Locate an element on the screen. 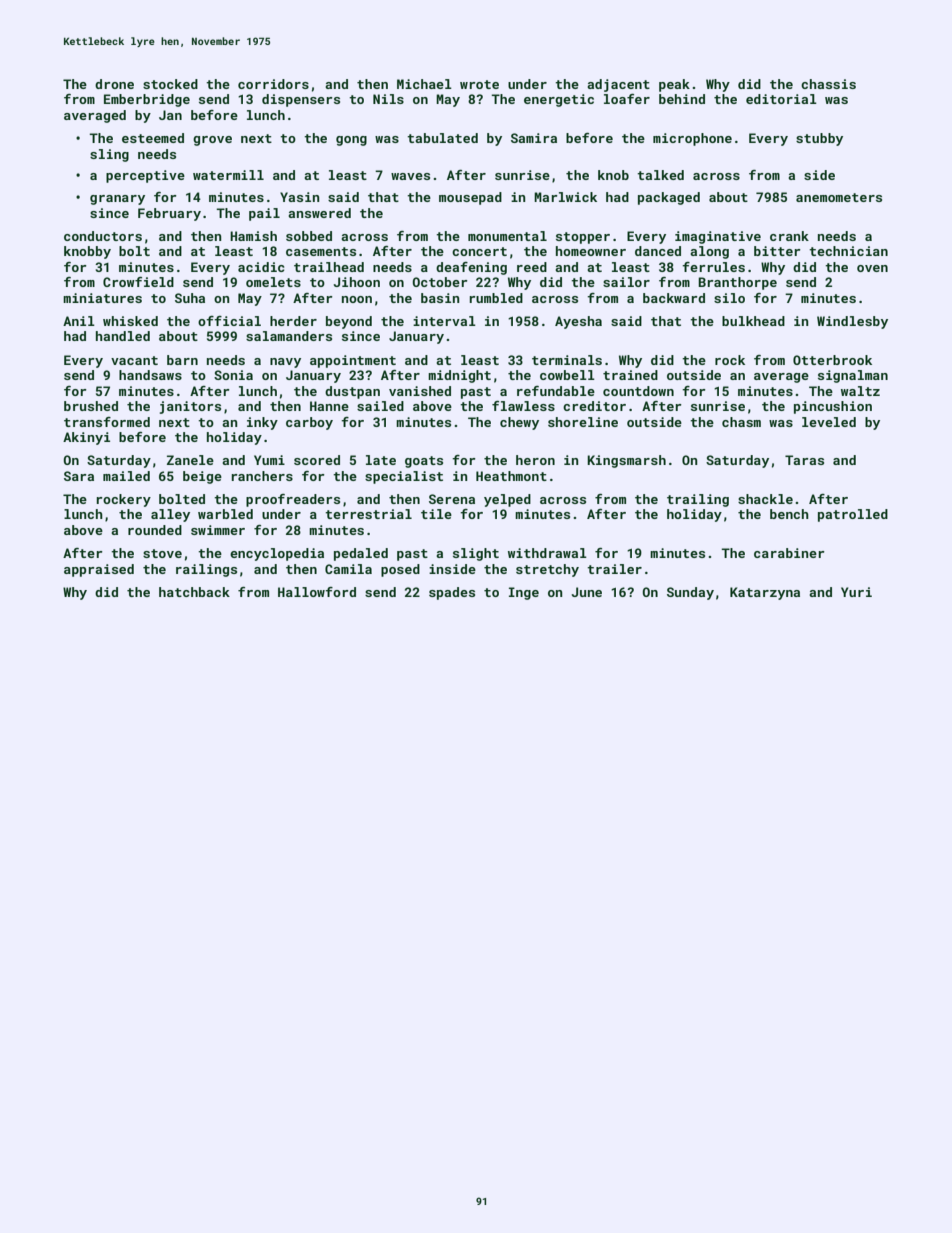 The width and height of the screenshot is (952, 1233). chassis is located at coordinates (828, 84).
